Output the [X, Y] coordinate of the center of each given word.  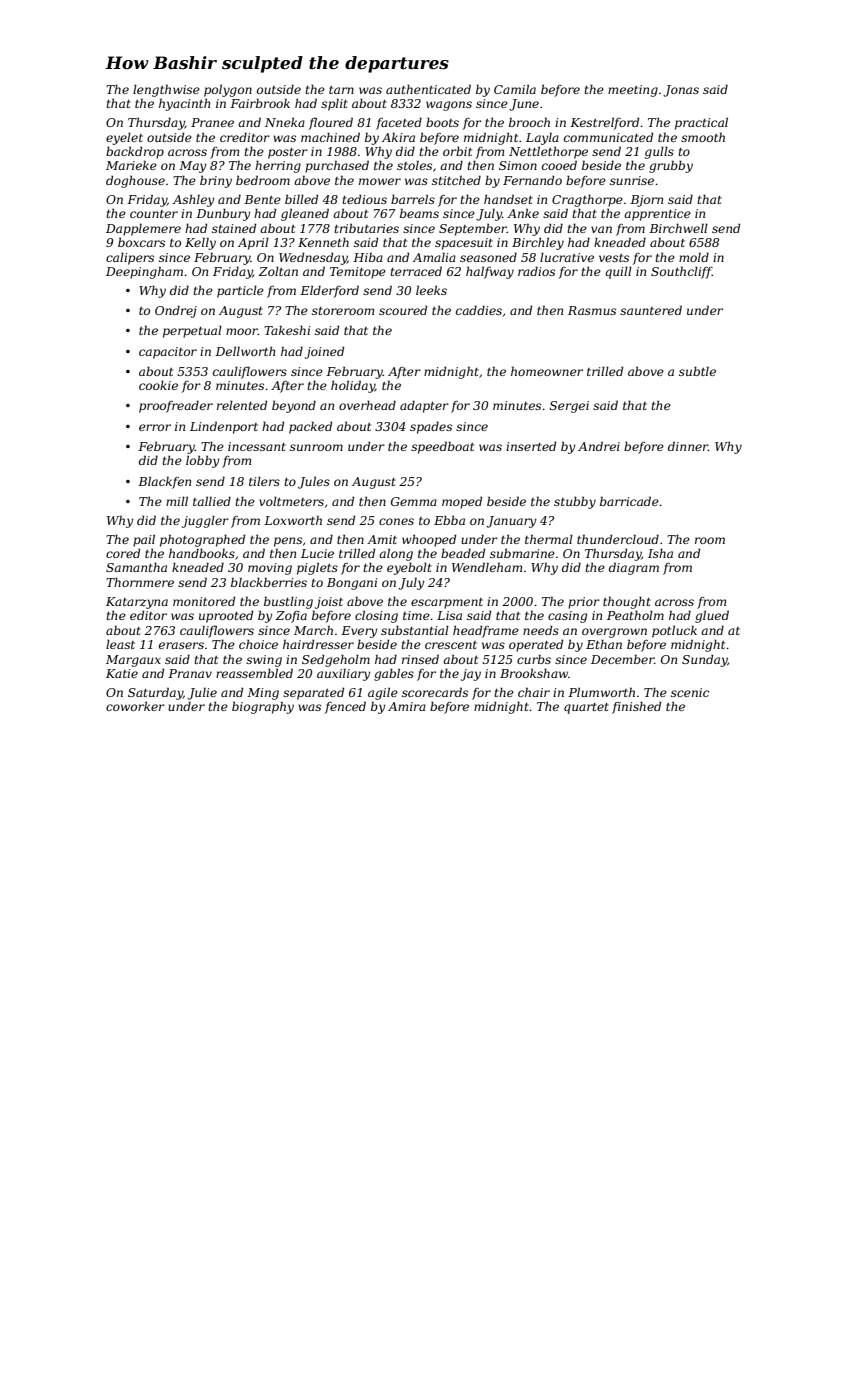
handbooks [202, 553]
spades [431, 427]
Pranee [212, 122]
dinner [688, 446]
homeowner [547, 371]
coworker [135, 706]
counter [154, 214]
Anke [523, 213]
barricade [629, 501]
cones [396, 521]
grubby [671, 166]
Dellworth [245, 351]
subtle [697, 371]
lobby [203, 462]
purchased [337, 166]
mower [380, 181]
